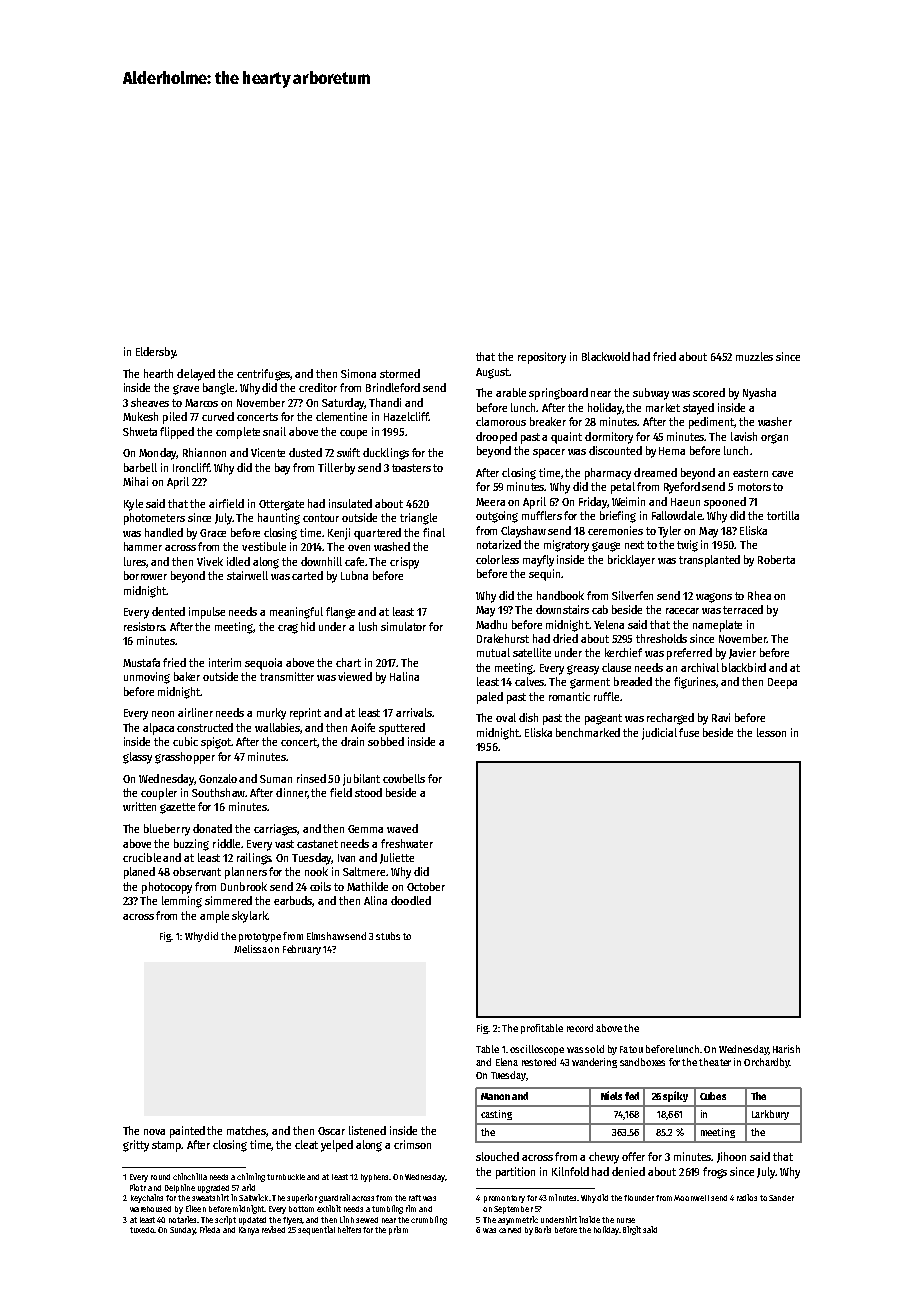 This document has width=924, height=1308. Describe the element at coordinates (156, 353) in the document. I see `Eldersby` at that location.
